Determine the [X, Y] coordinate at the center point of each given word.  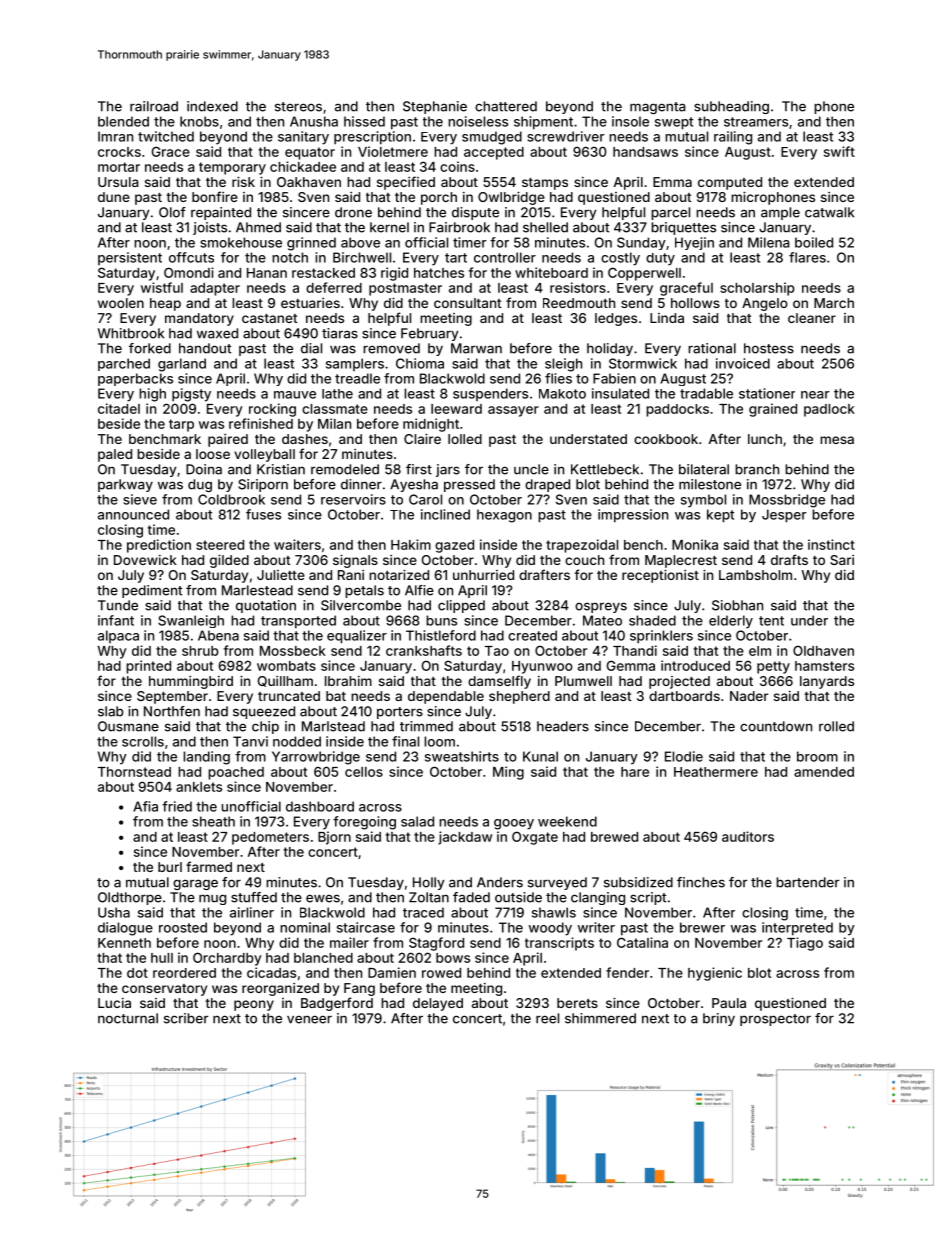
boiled [814, 242]
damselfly [499, 682]
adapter [215, 289]
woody [550, 929]
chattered [506, 106]
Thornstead [134, 772]
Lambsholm [755, 575]
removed [391, 348]
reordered [184, 973]
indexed [212, 106]
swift [839, 151]
